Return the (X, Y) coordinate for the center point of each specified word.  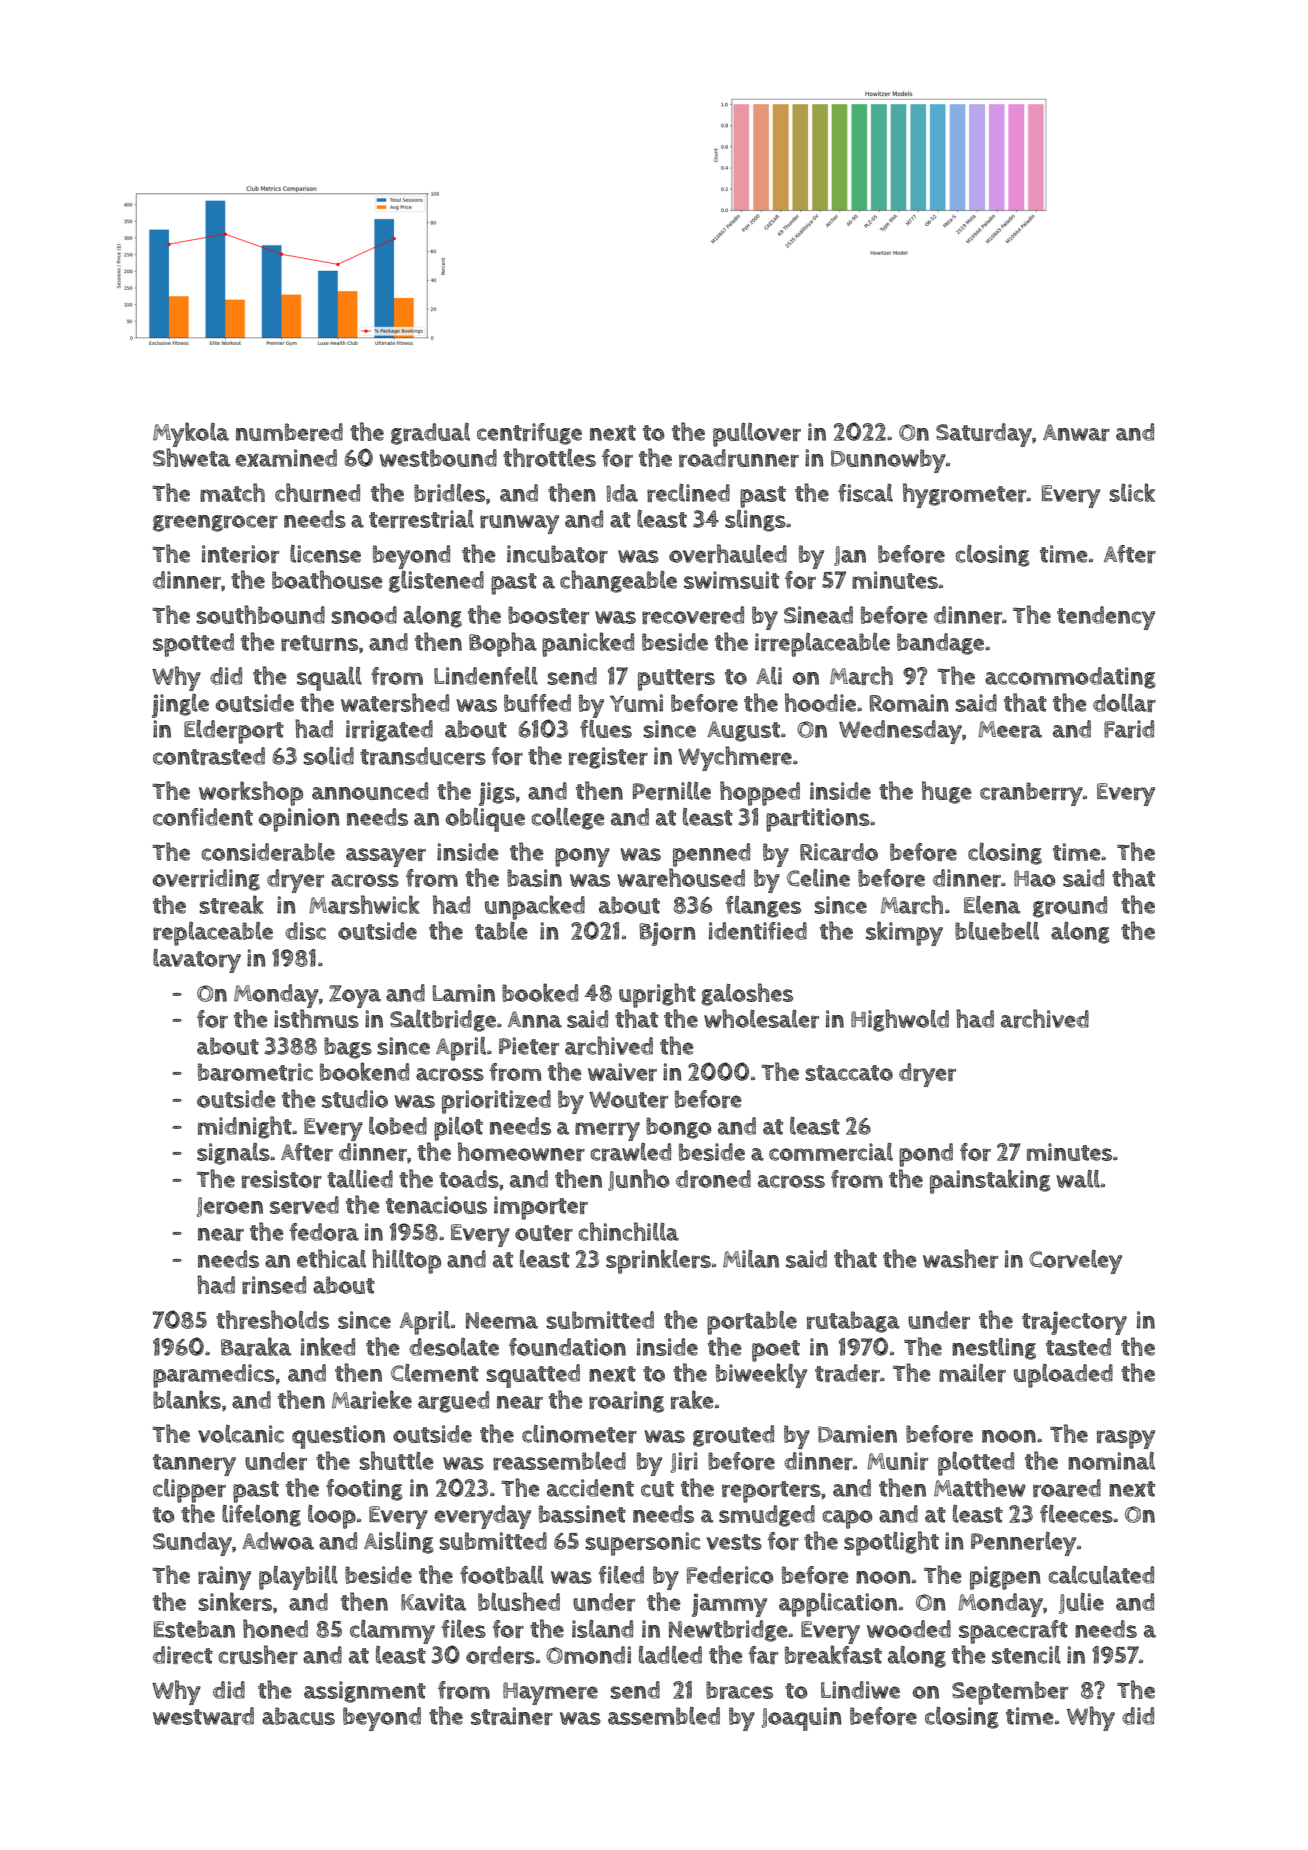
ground (1070, 907)
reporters (771, 1492)
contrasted (209, 756)
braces (739, 1690)
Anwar (1076, 432)
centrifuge (529, 434)
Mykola (191, 434)
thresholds (272, 1319)
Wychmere (735, 758)
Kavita (433, 1602)
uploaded (1063, 1376)
